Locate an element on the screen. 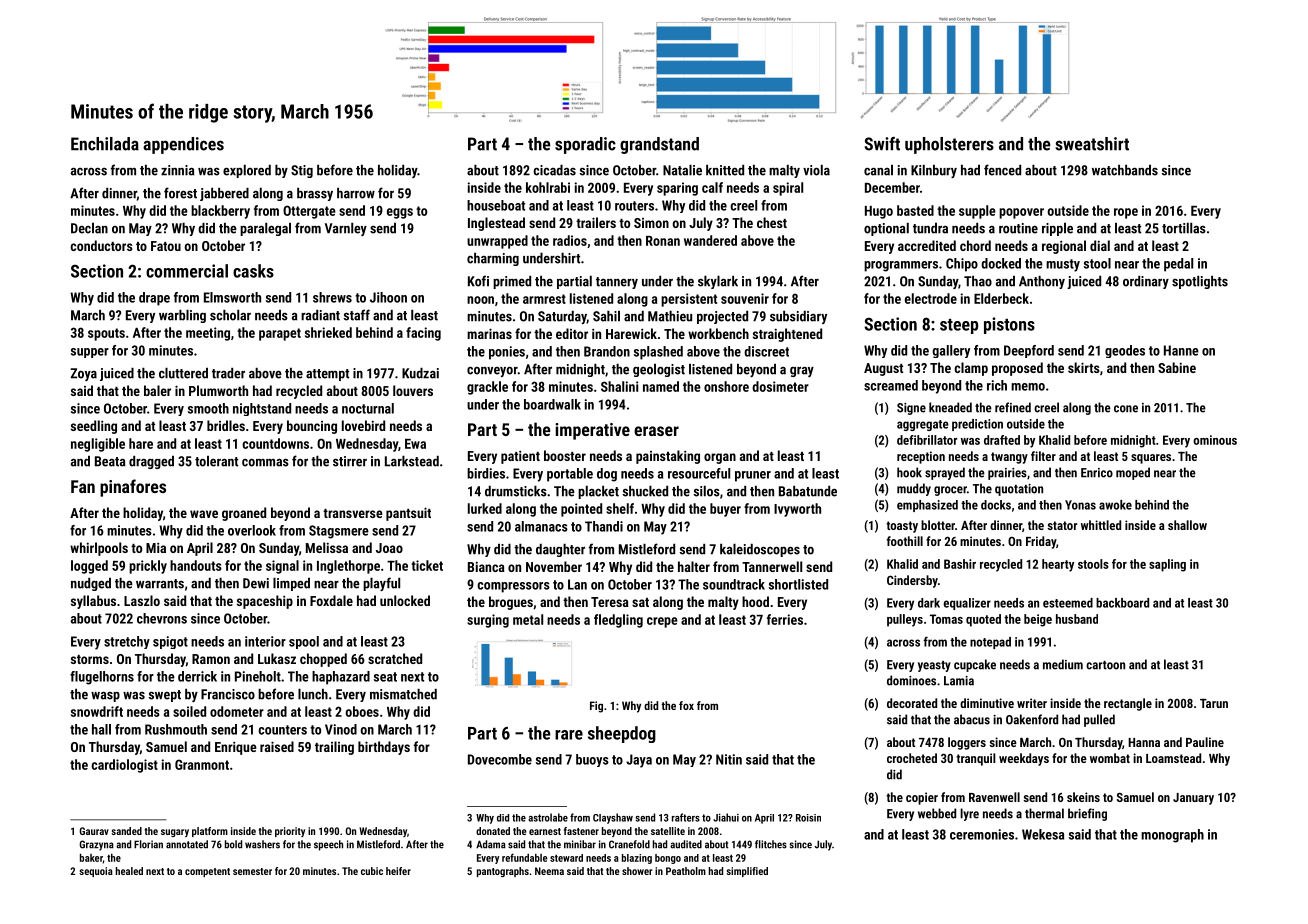  ferries is located at coordinates (785, 619).
